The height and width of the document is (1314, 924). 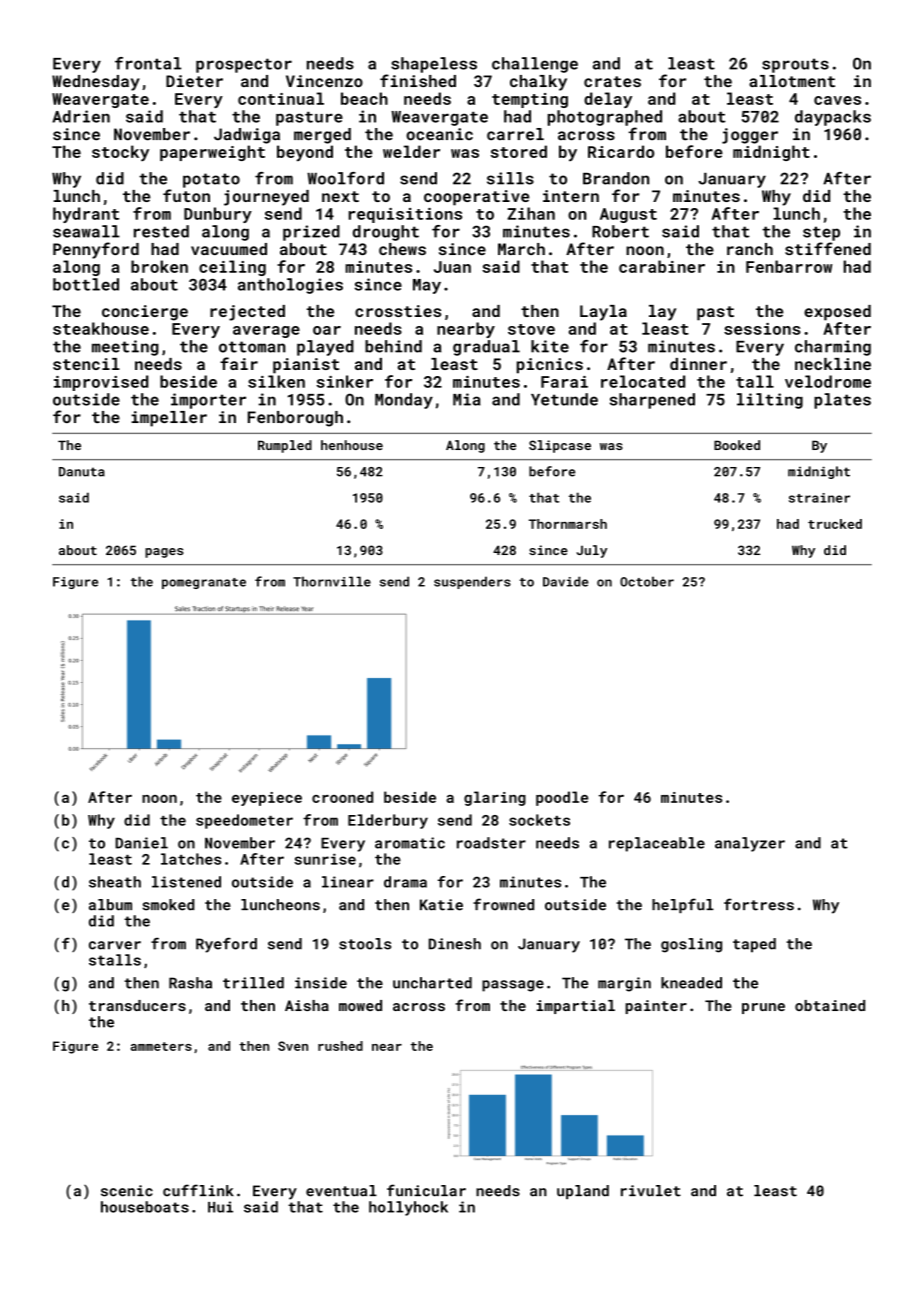 What do you see at coordinates (576, 1007) in the document?
I see `impartial` at bounding box center [576, 1007].
